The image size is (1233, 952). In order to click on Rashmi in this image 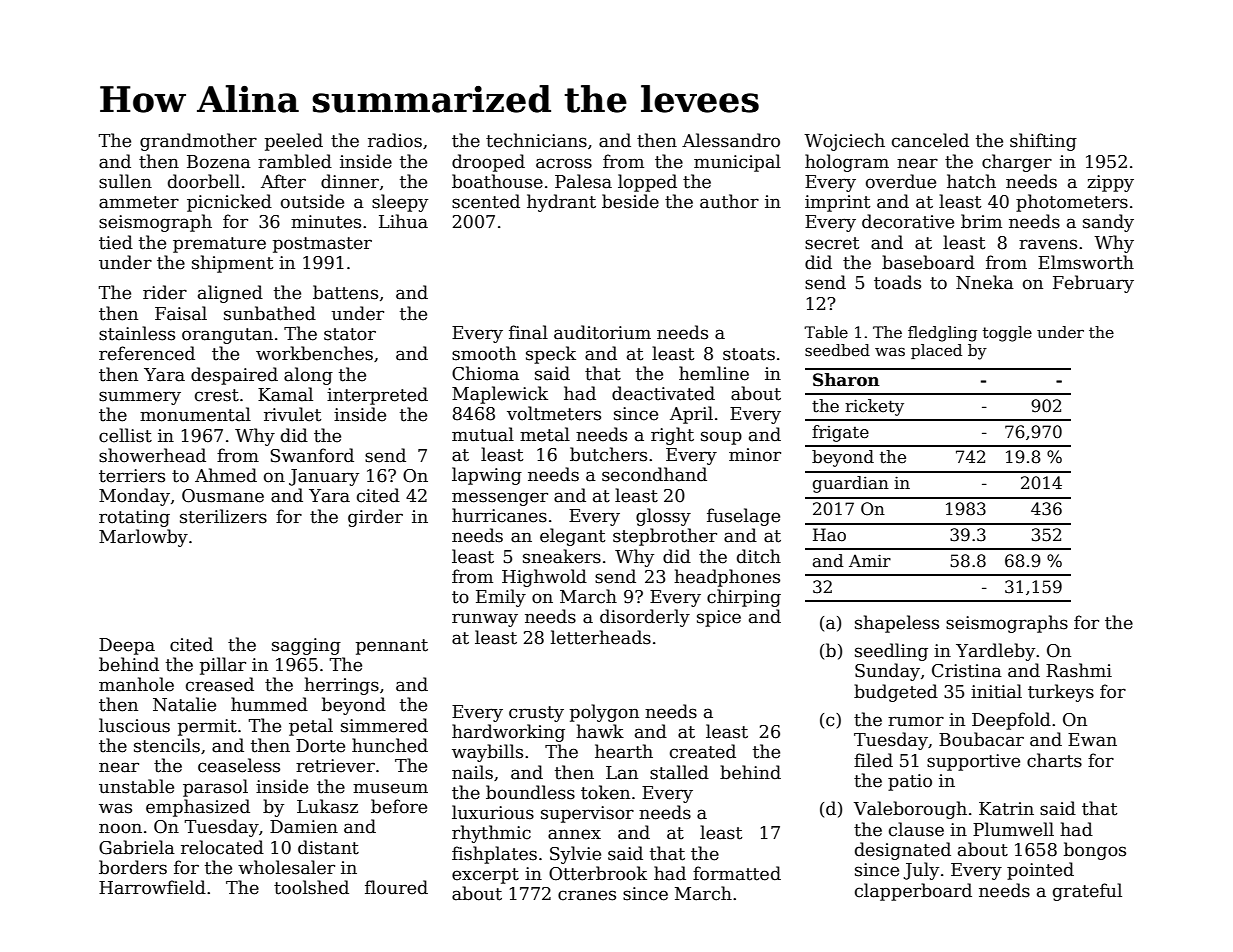, I will do `click(1079, 670)`.
